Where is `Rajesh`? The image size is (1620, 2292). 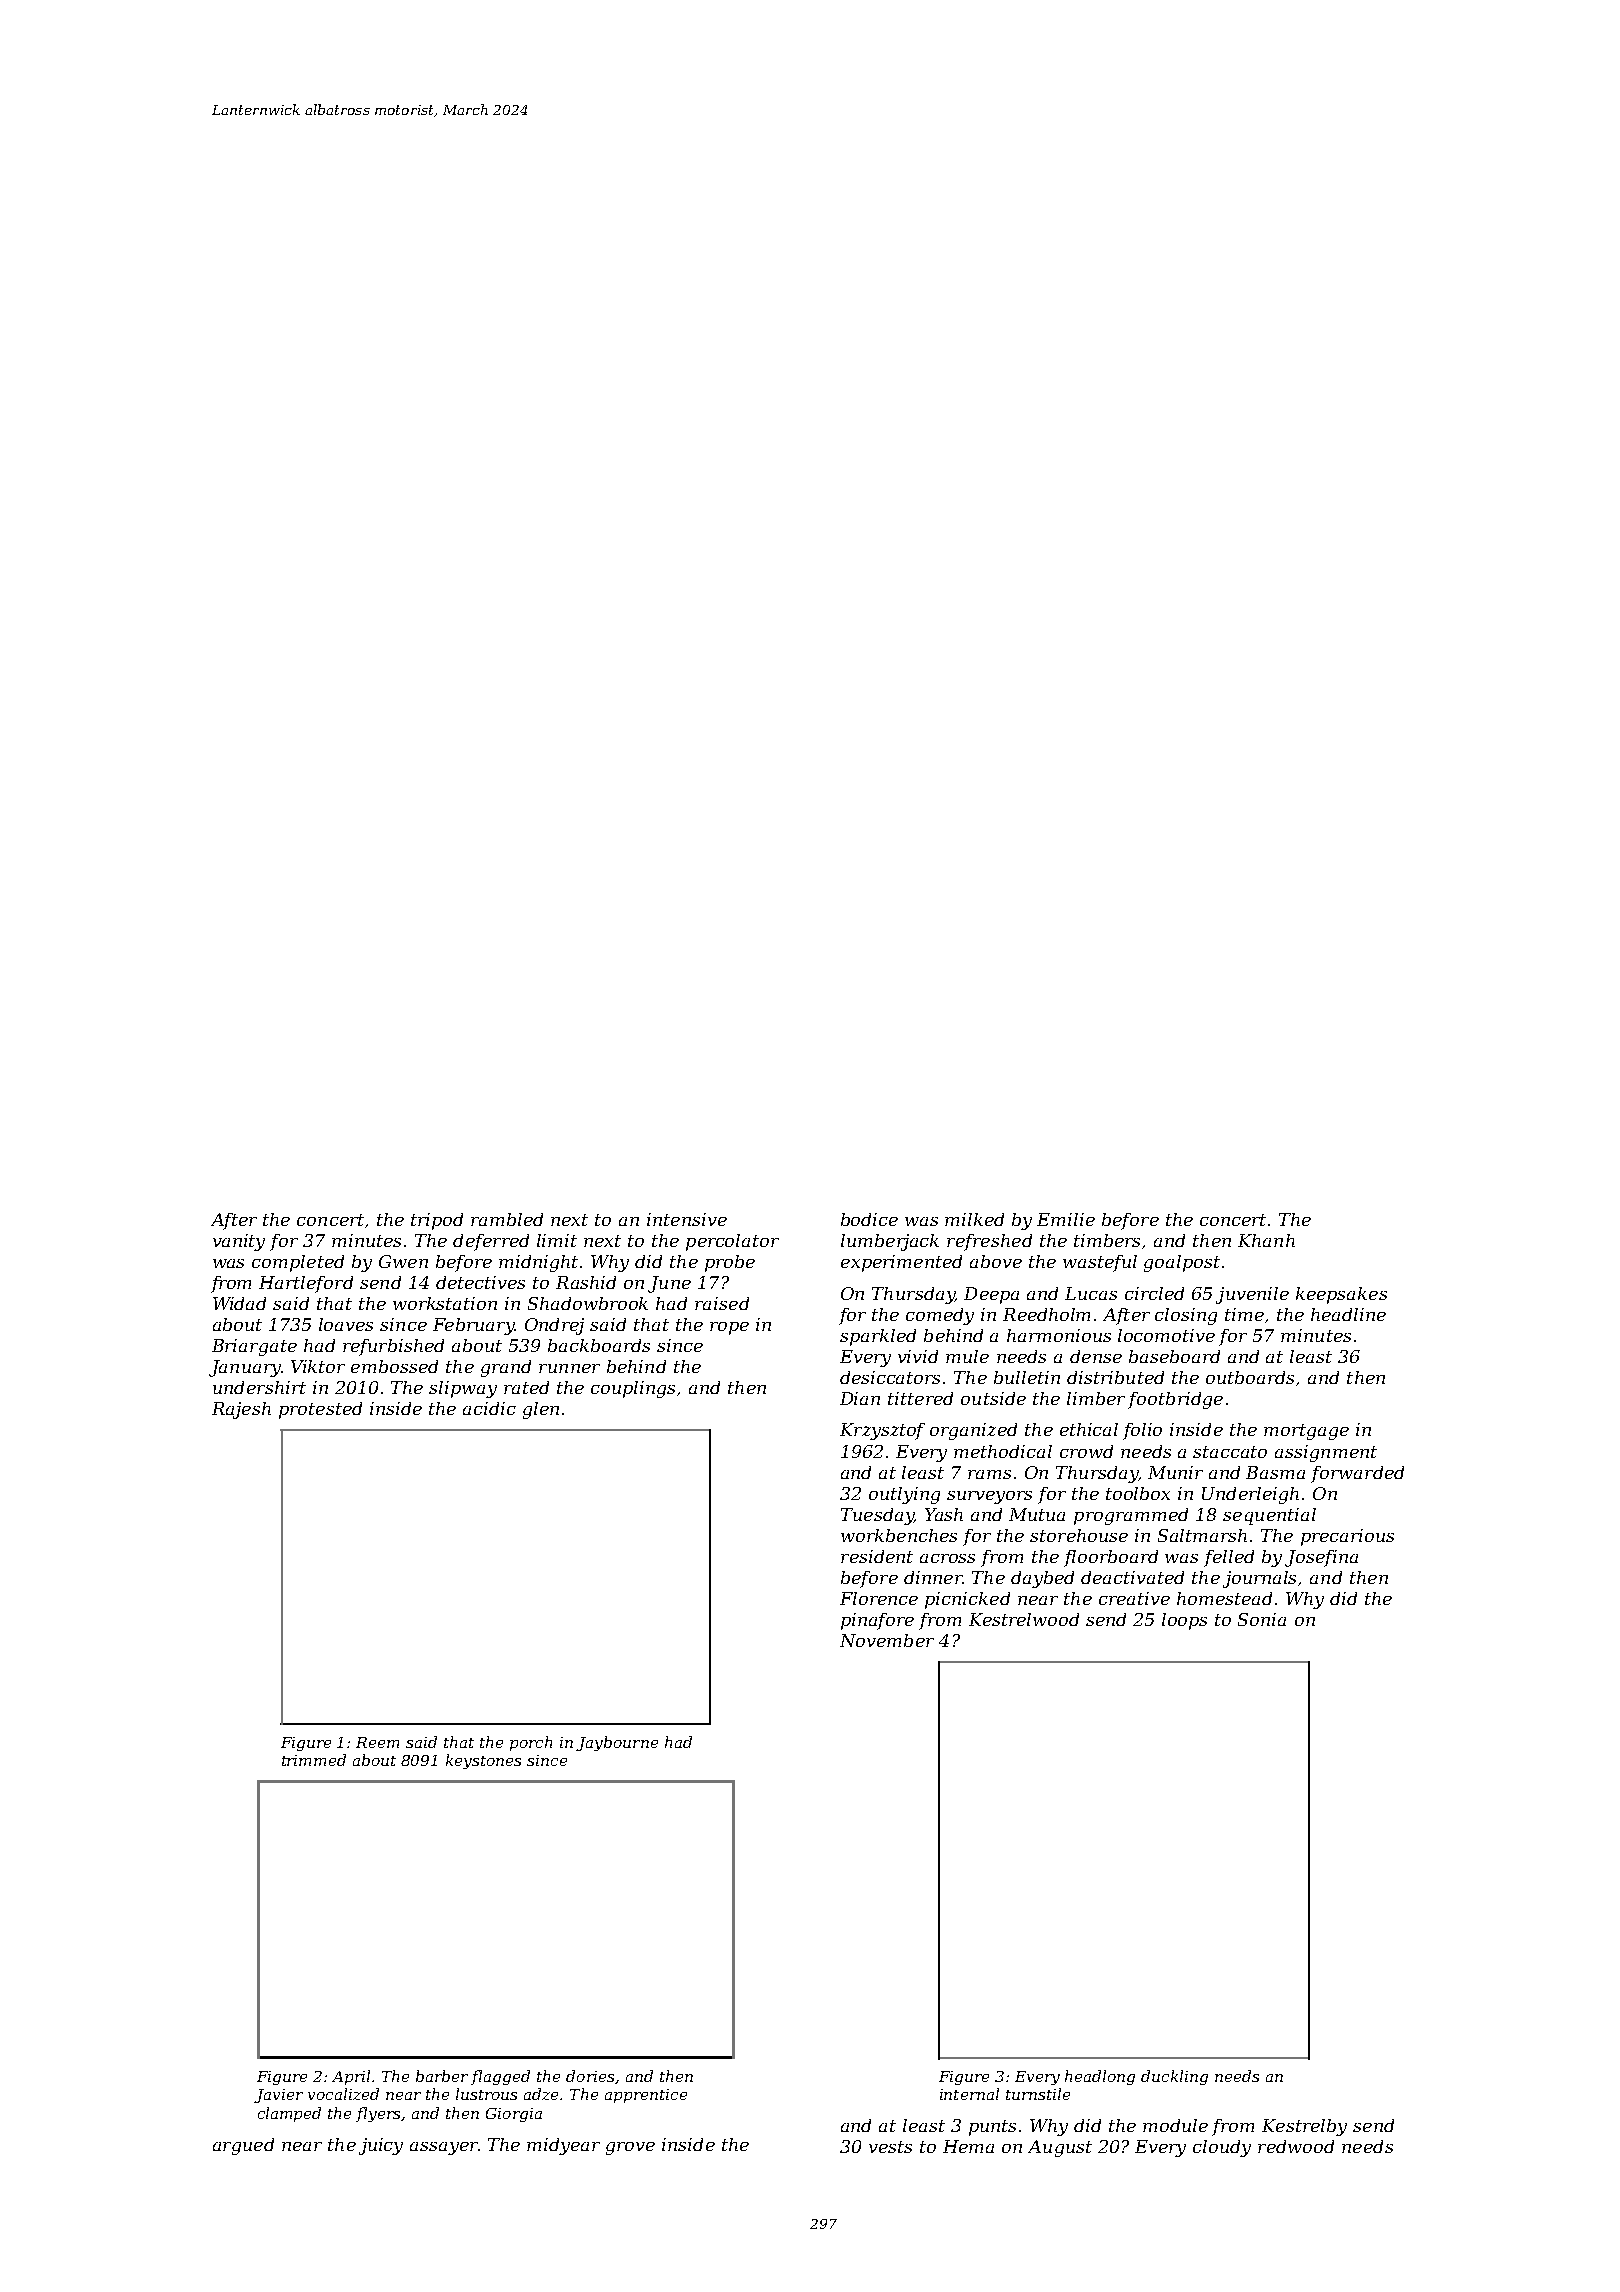
Rajesh is located at coordinates (241, 1410).
